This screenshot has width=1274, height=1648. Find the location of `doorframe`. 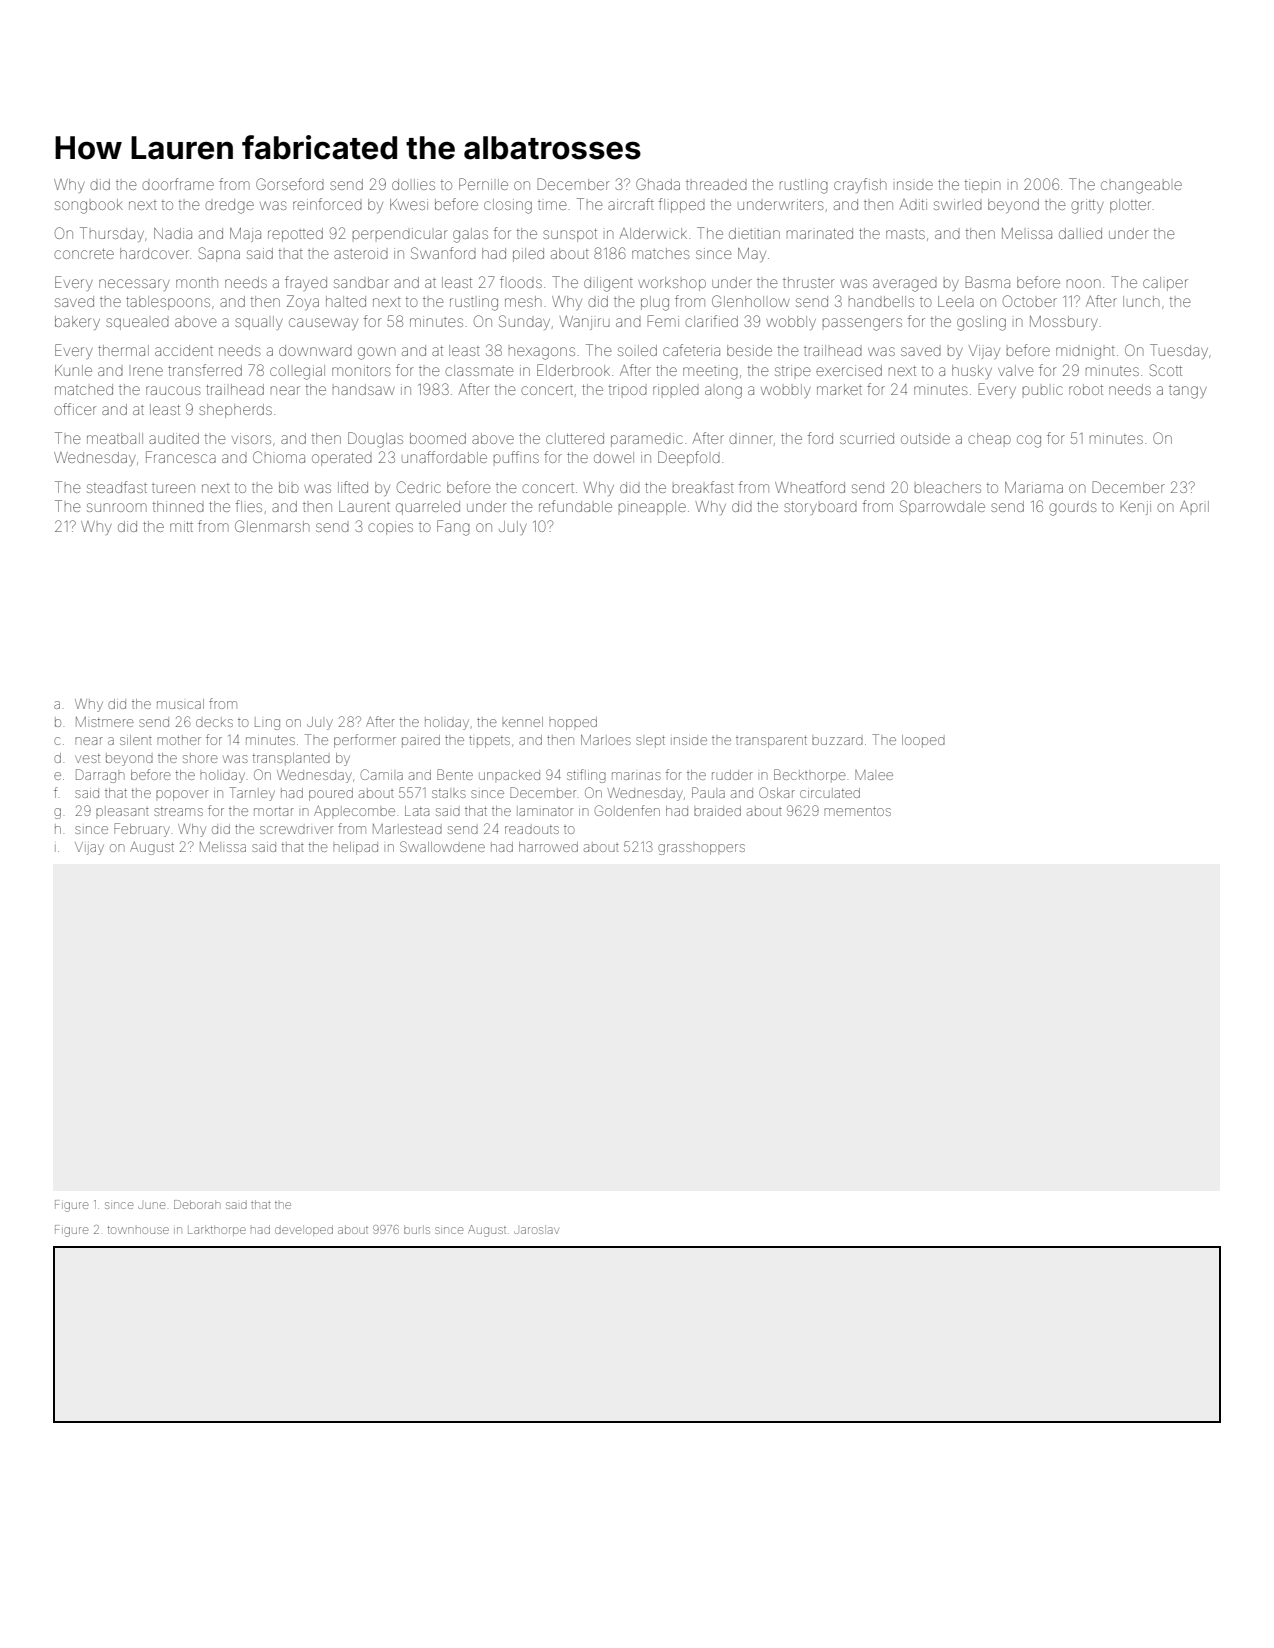

doorframe is located at coordinates (178, 184).
